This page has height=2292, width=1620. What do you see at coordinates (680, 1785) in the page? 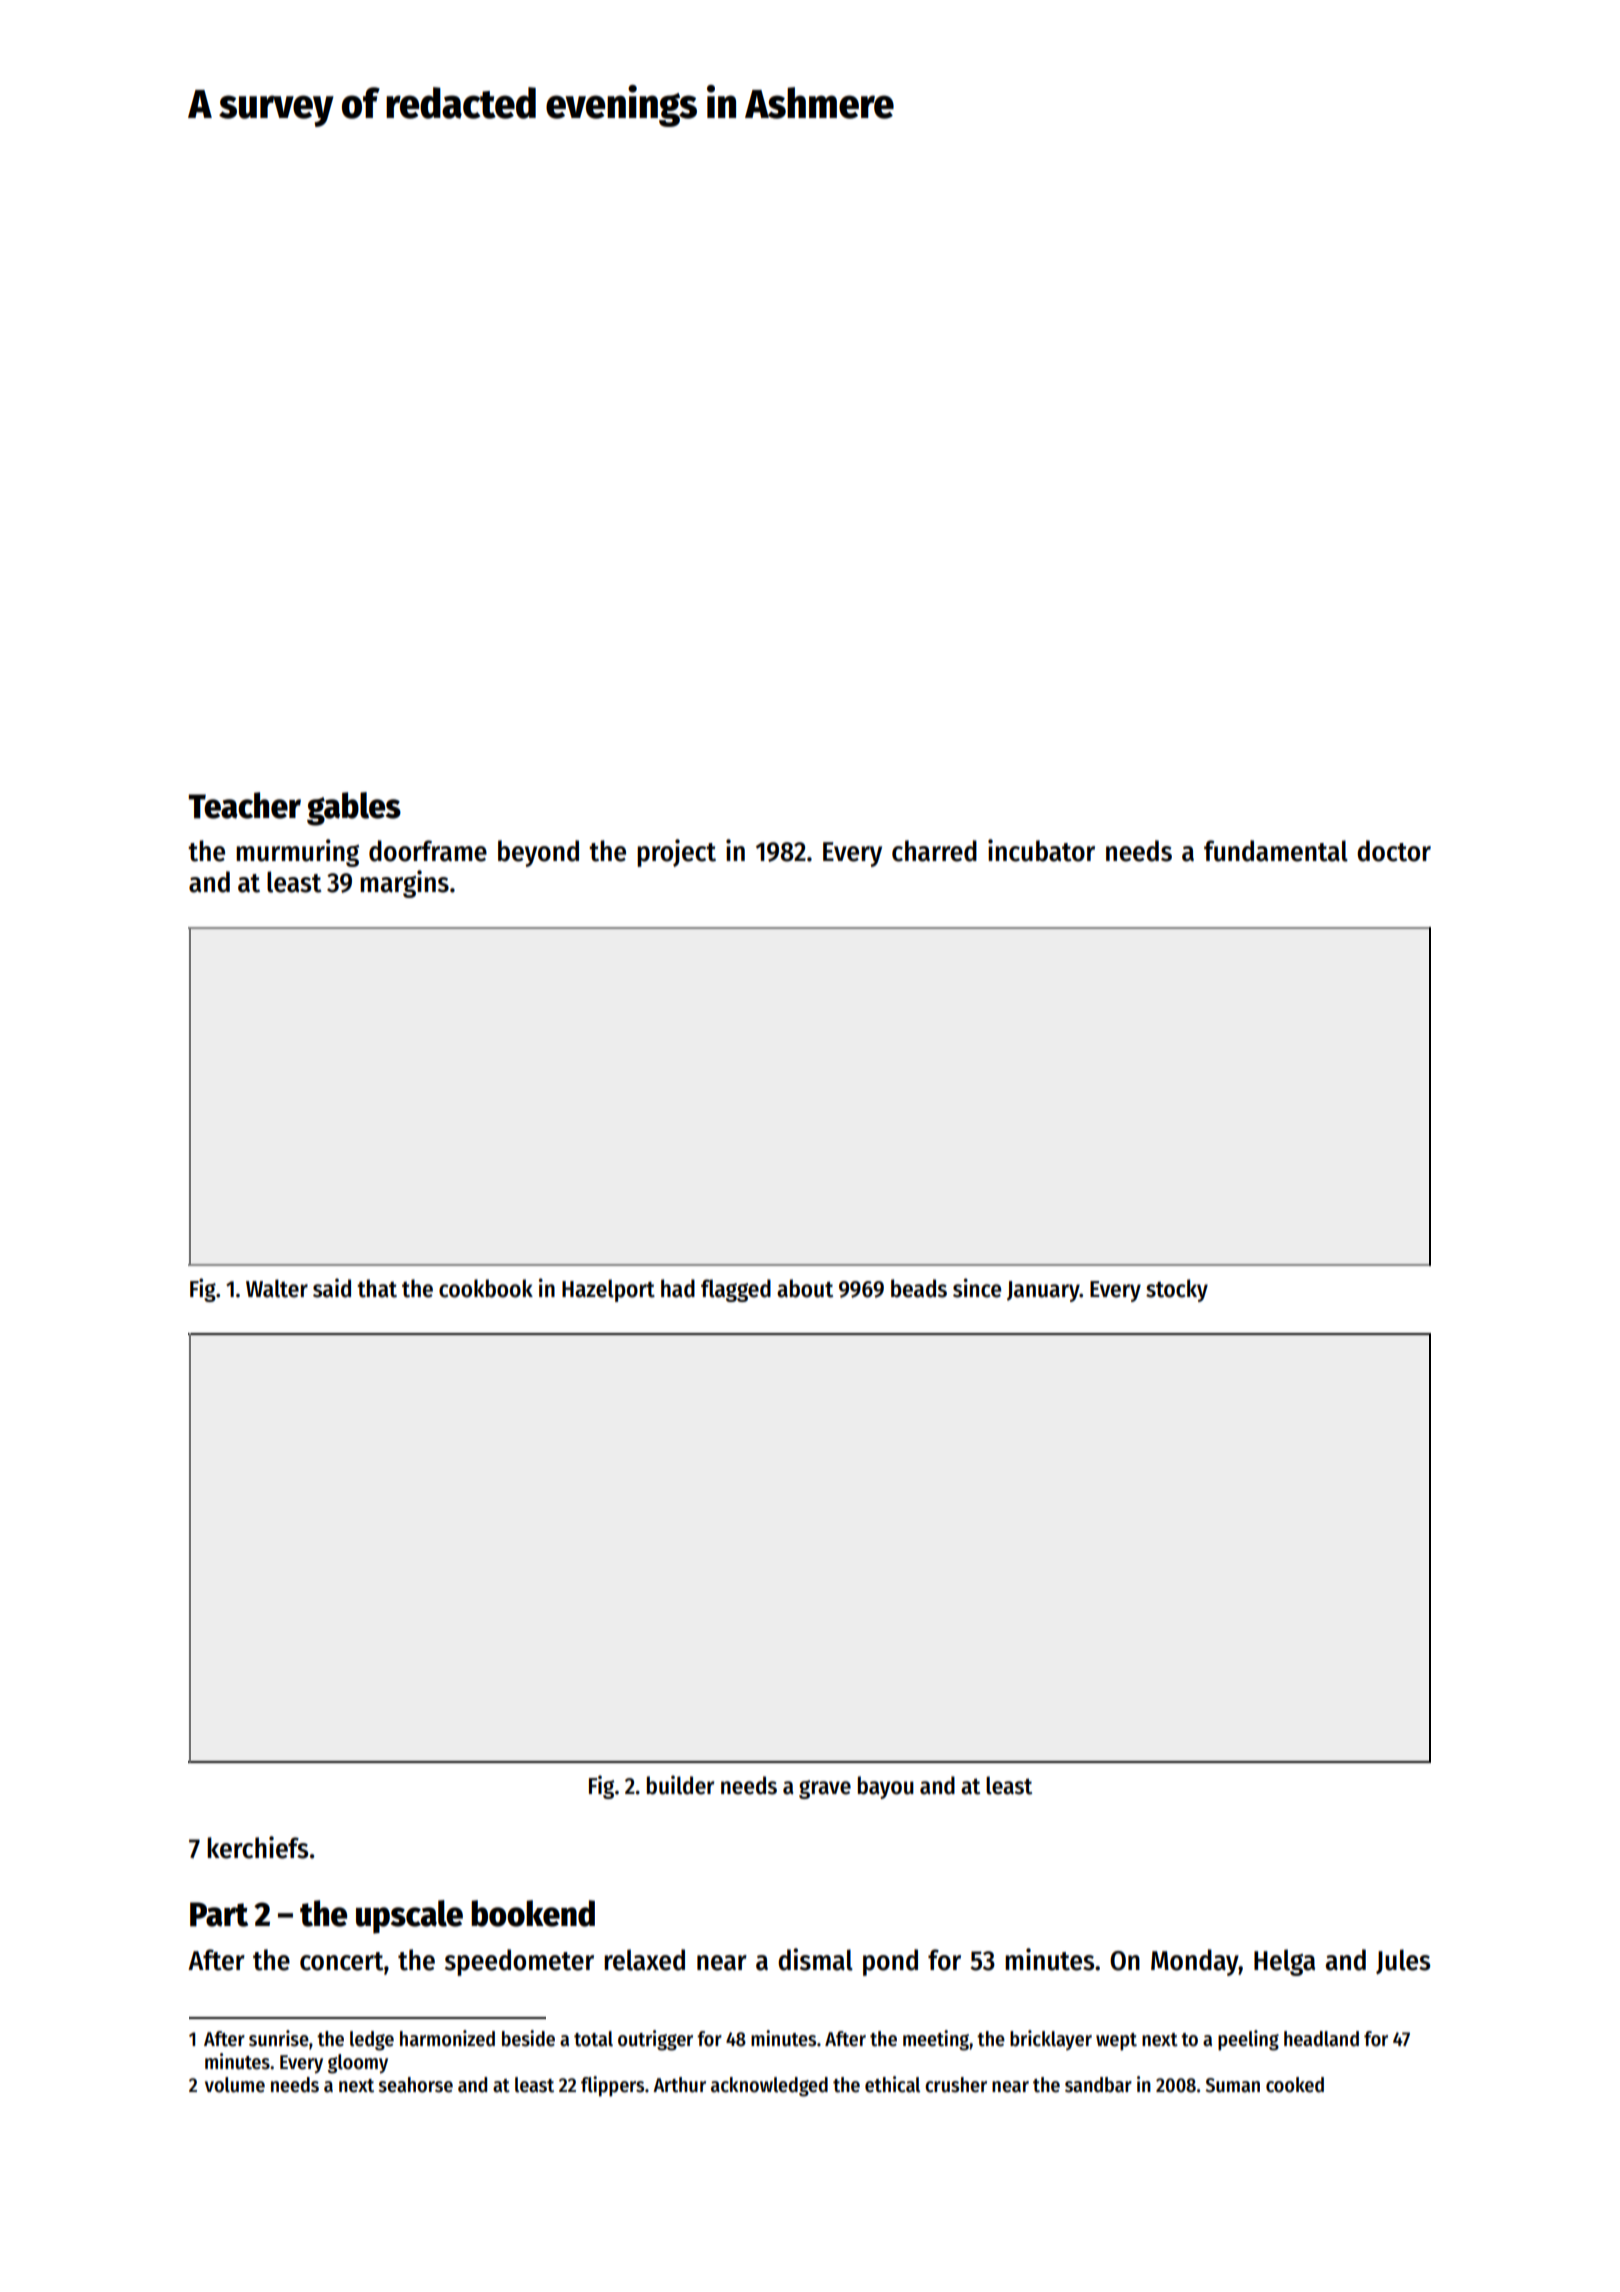
I see `builder` at bounding box center [680, 1785].
